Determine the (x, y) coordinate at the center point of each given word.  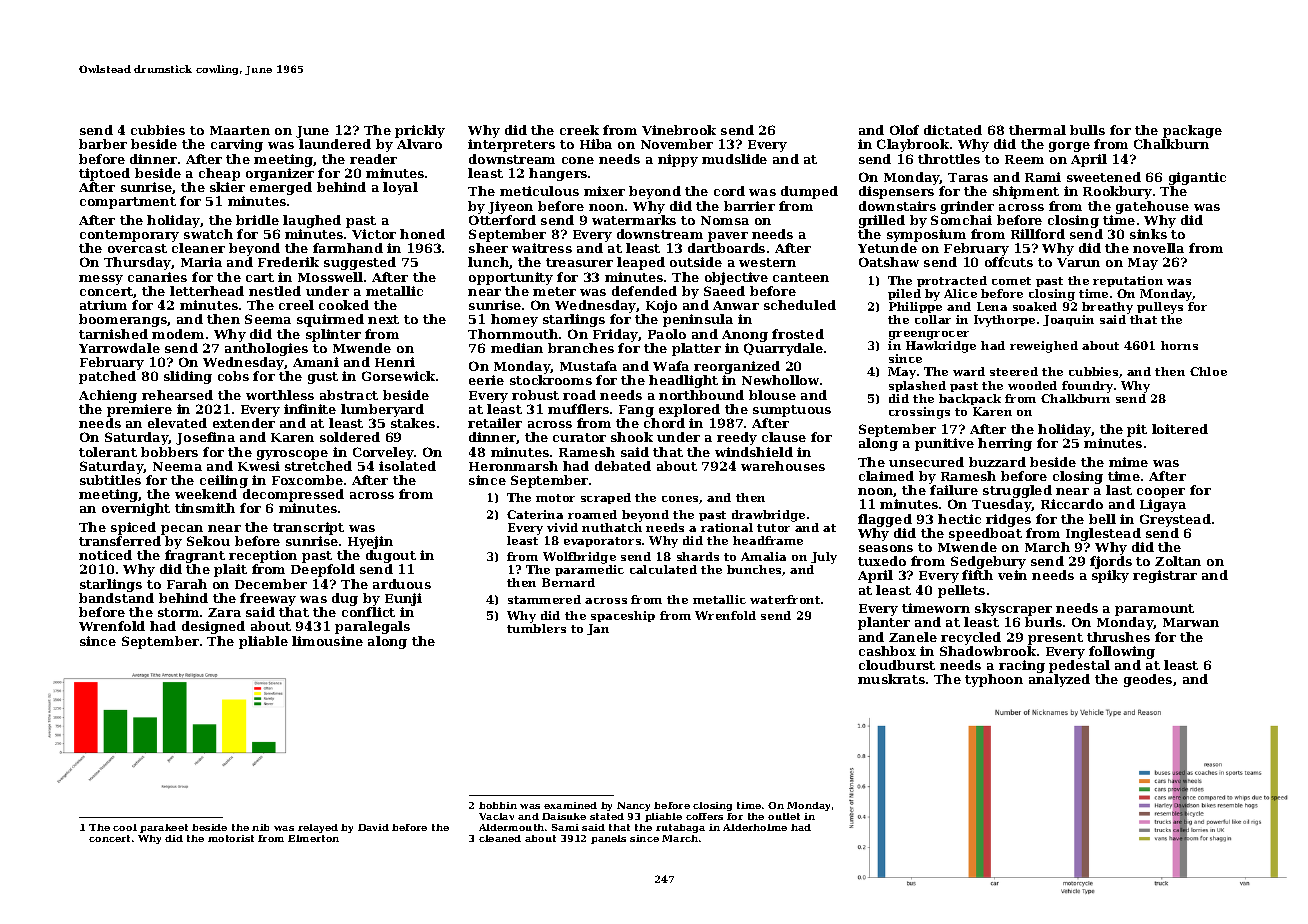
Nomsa (725, 220)
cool (125, 827)
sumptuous (792, 411)
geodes (1148, 680)
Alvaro (419, 144)
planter (884, 623)
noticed (105, 555)
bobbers (169, 452)
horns (1179, 345)
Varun (1078, 262)
